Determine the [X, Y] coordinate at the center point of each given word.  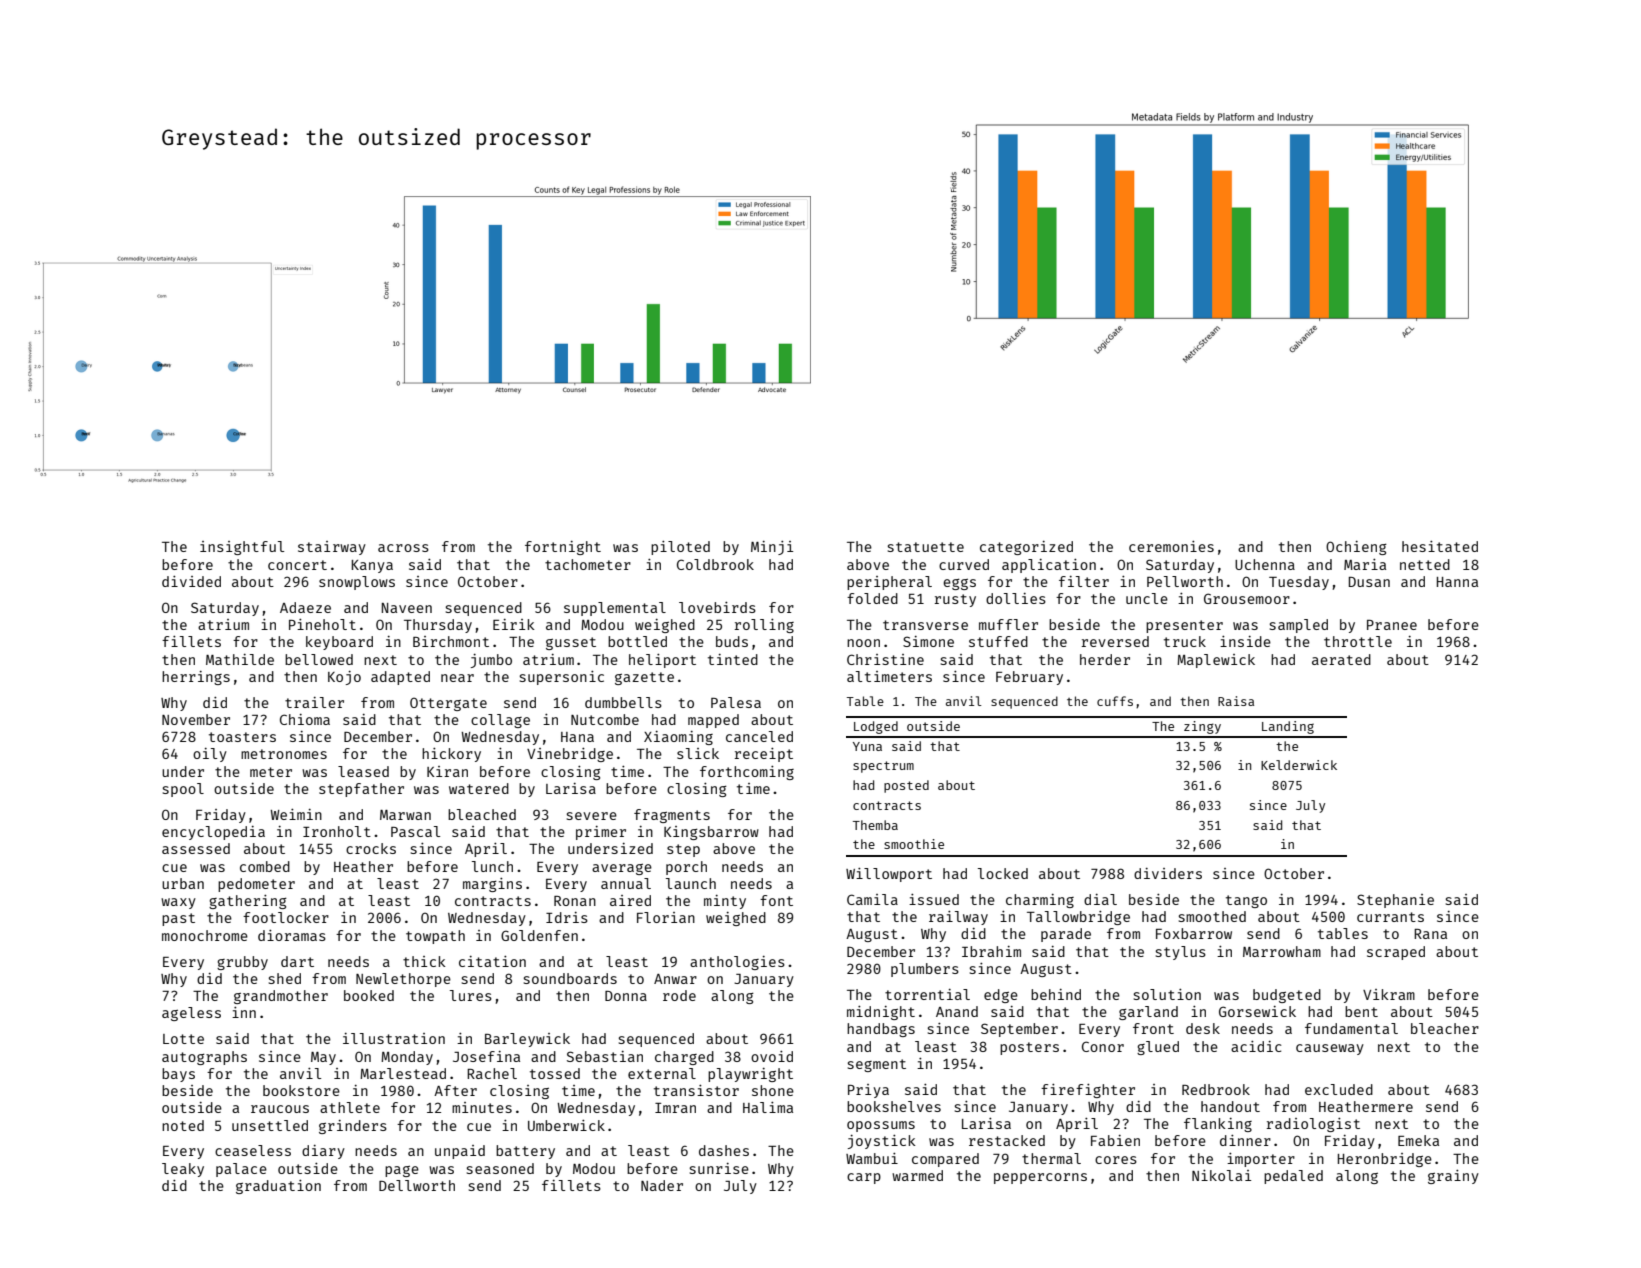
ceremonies [1171, 546]
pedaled [1293, 1177]
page [402, 1171]
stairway [332, 548]
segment [877, 1065]
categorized [1026, 548]
